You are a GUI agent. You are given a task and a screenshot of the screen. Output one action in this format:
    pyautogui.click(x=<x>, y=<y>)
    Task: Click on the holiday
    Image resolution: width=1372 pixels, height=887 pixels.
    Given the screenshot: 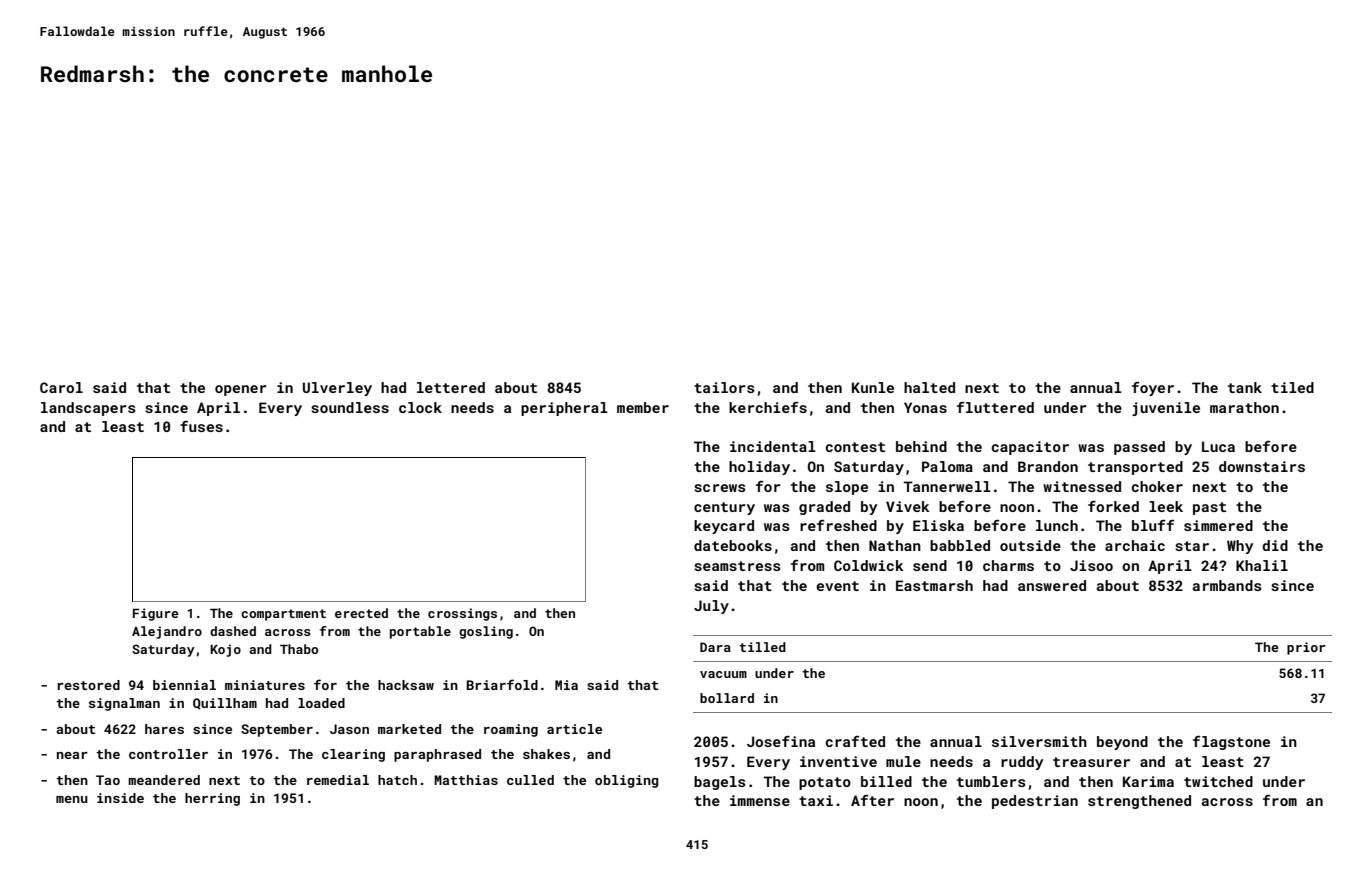 What is the action you would take?
    pyautogui.click(x=759, y=468)
